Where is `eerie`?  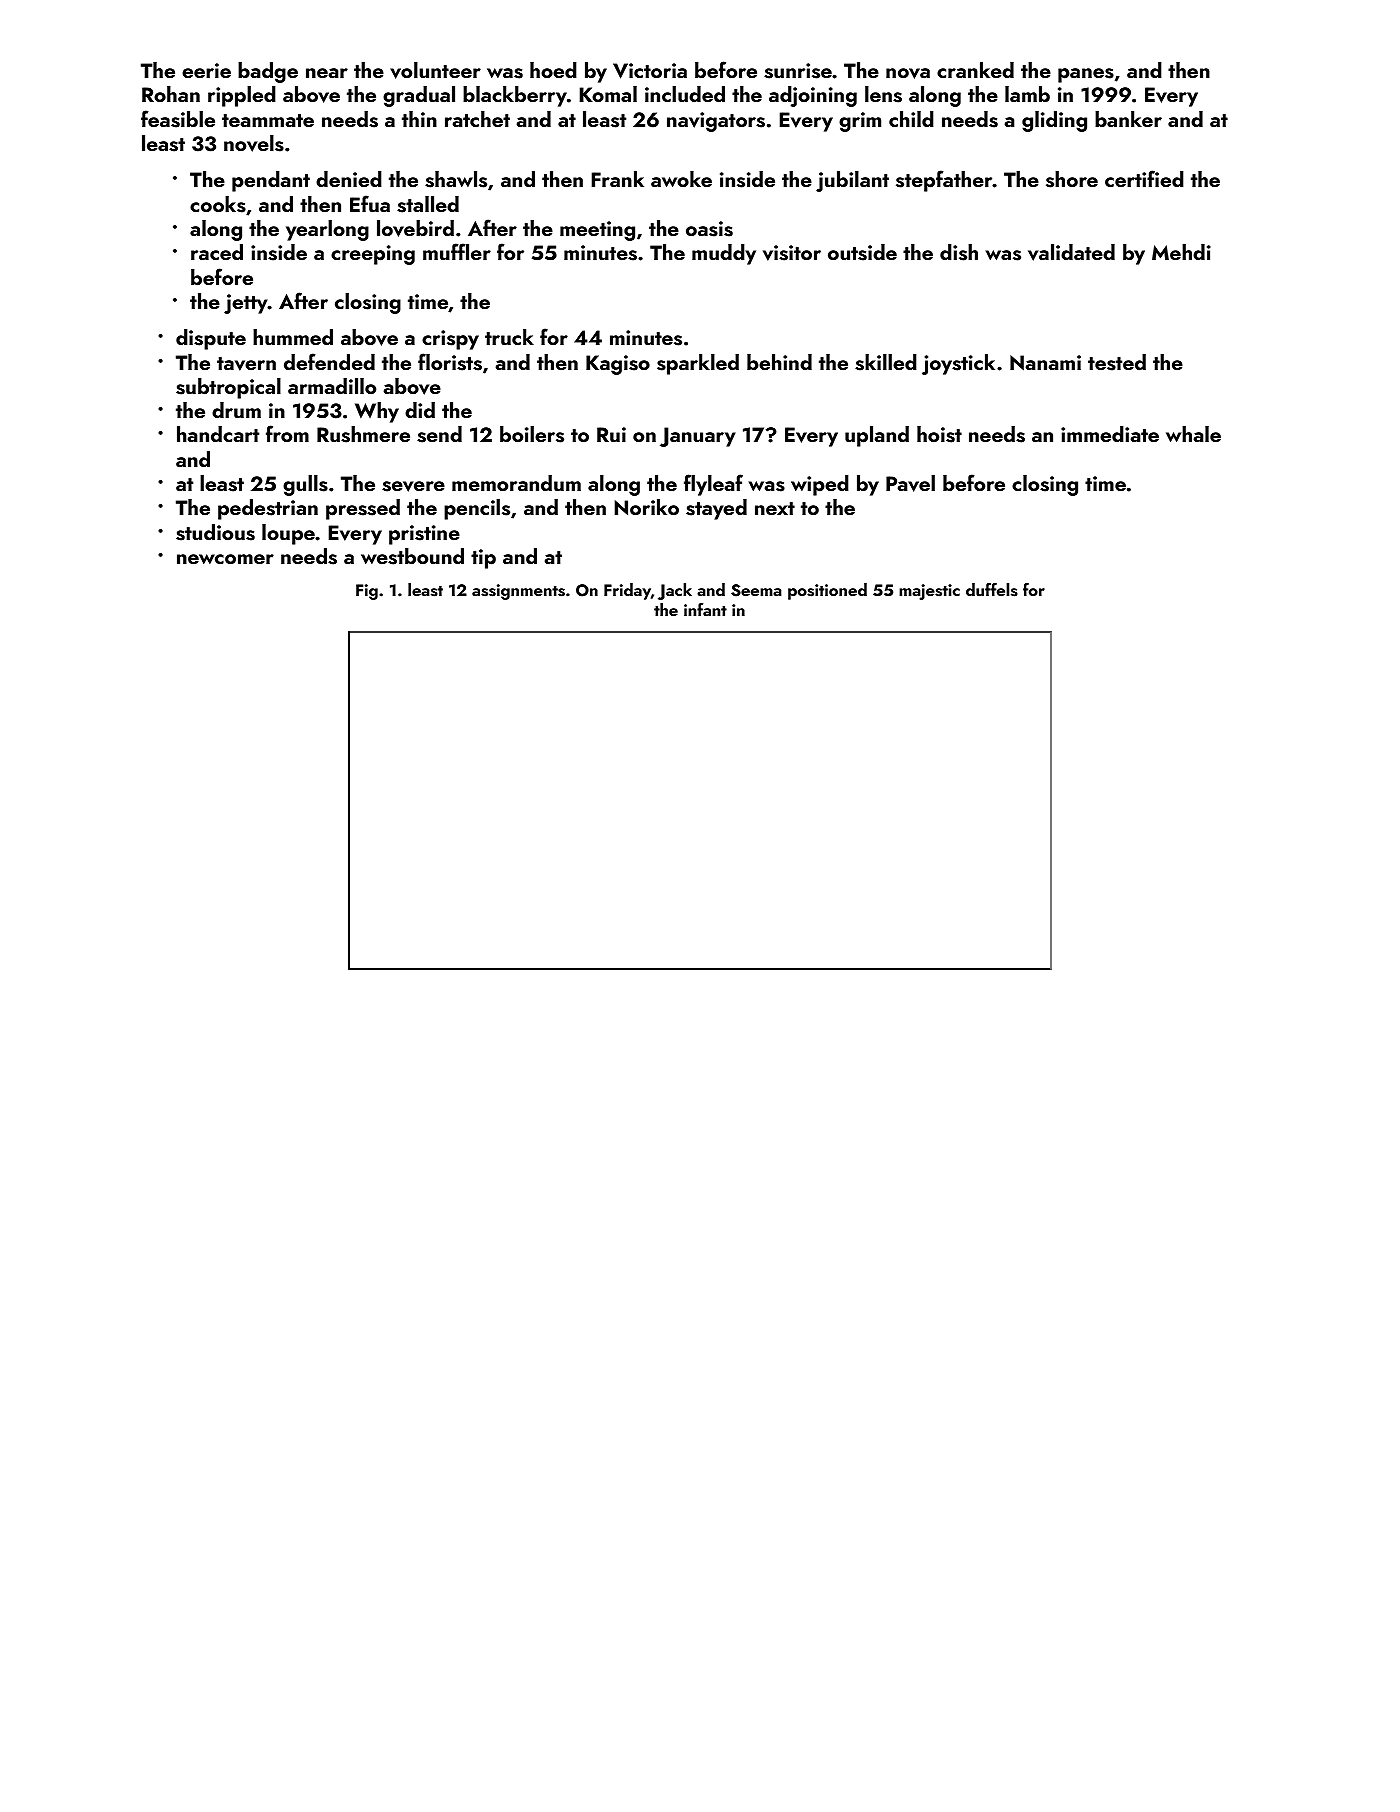 eerie is located at coordinates (206, 70).
